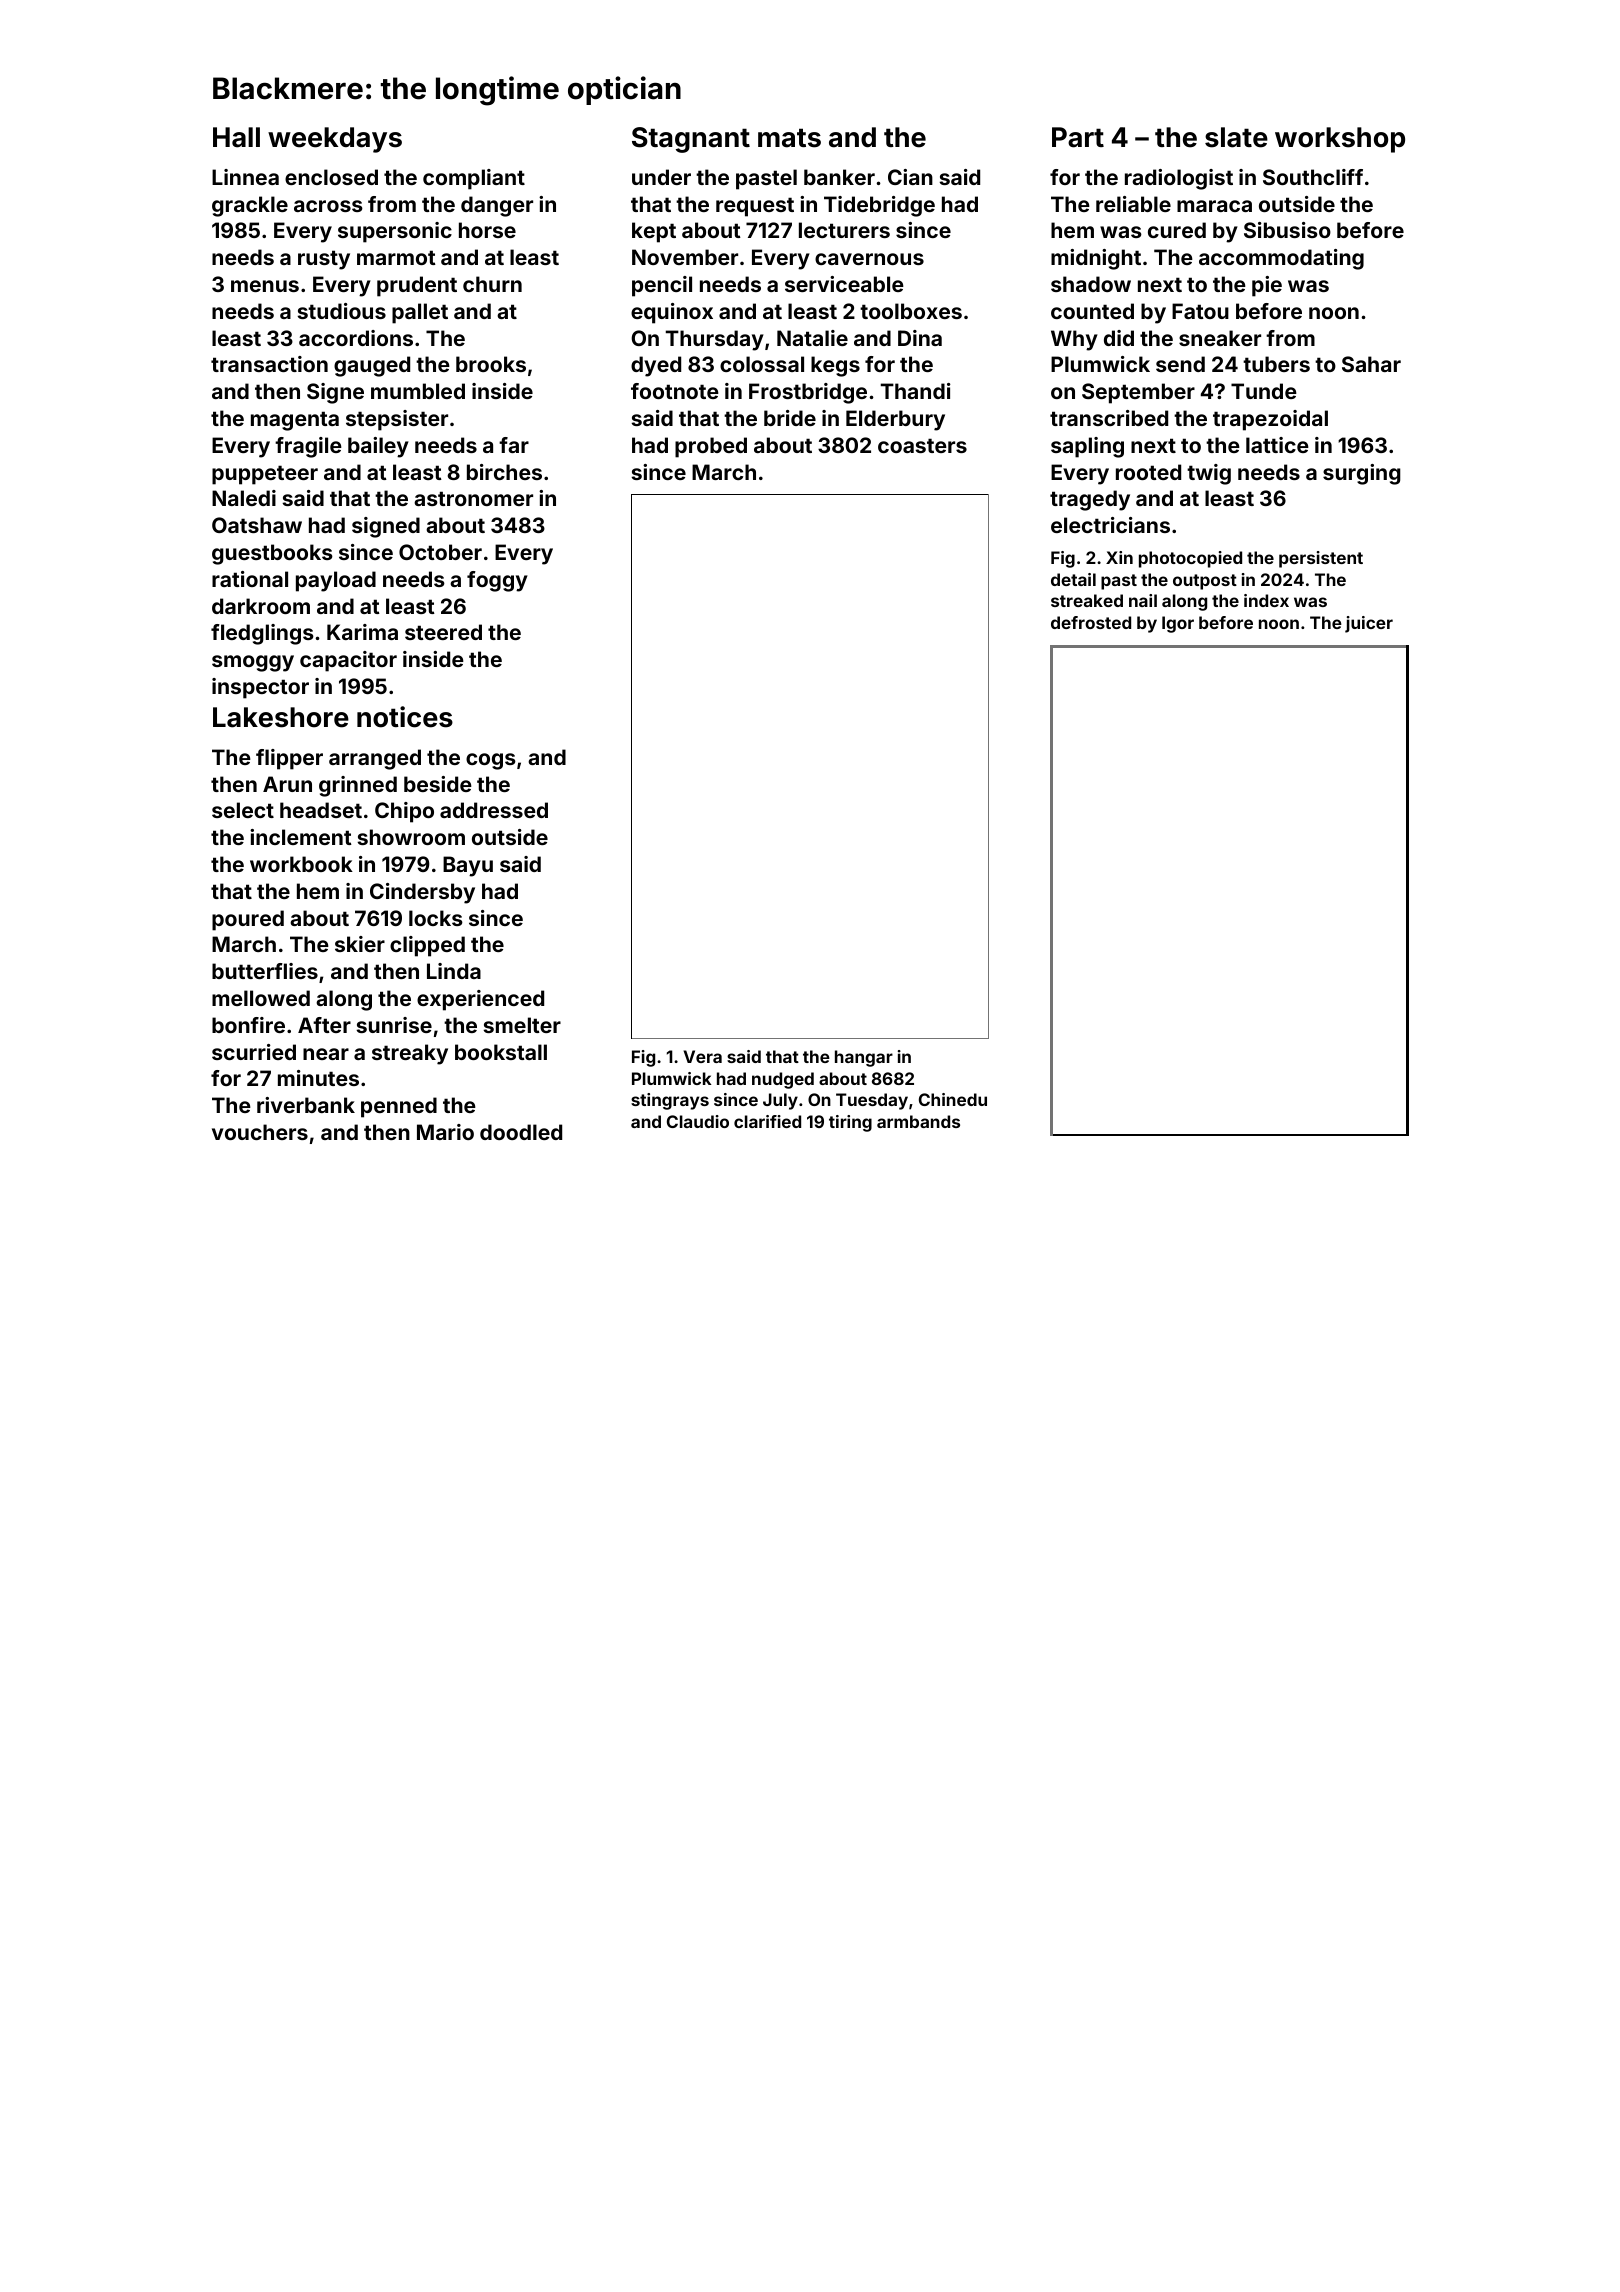 The image size is (1620, 2292). What do you see at coordinates (504, 472) in the screenshot?
I see `birches` at bounding box center [504, 472].
